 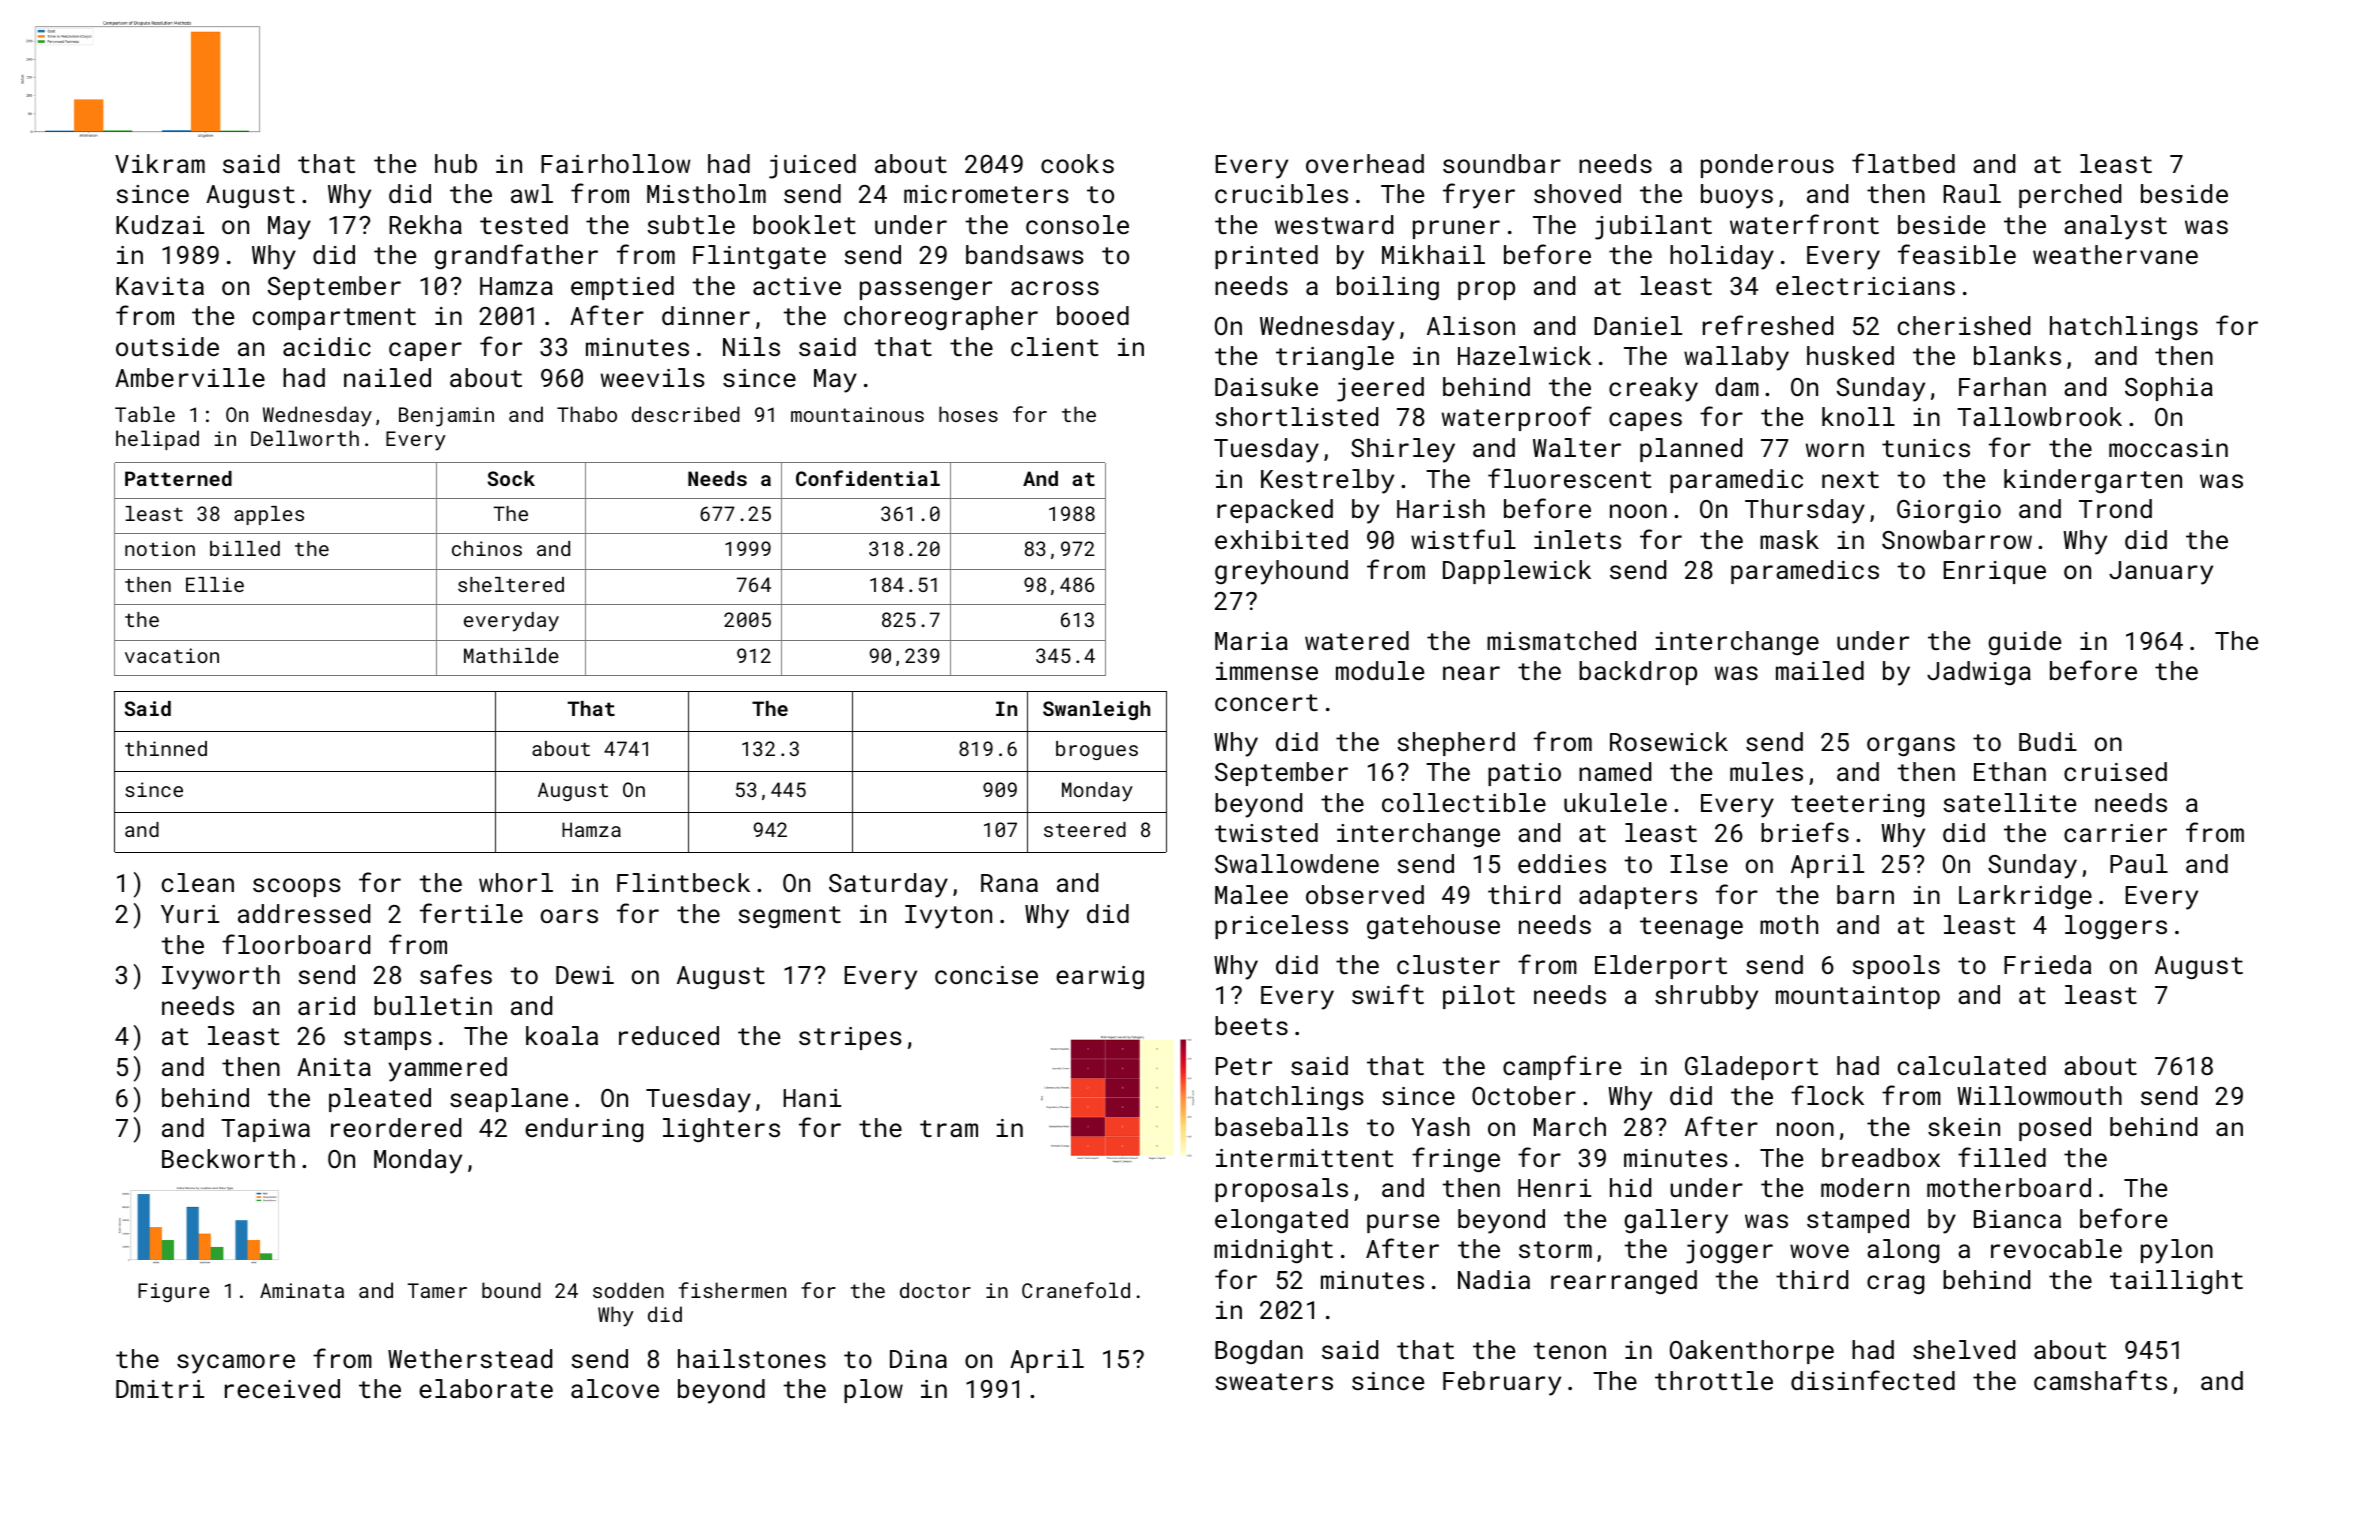 What do you see at coordinates (941, 318) in the document?
I see `choreographer` at bounding box center [941, 318].
